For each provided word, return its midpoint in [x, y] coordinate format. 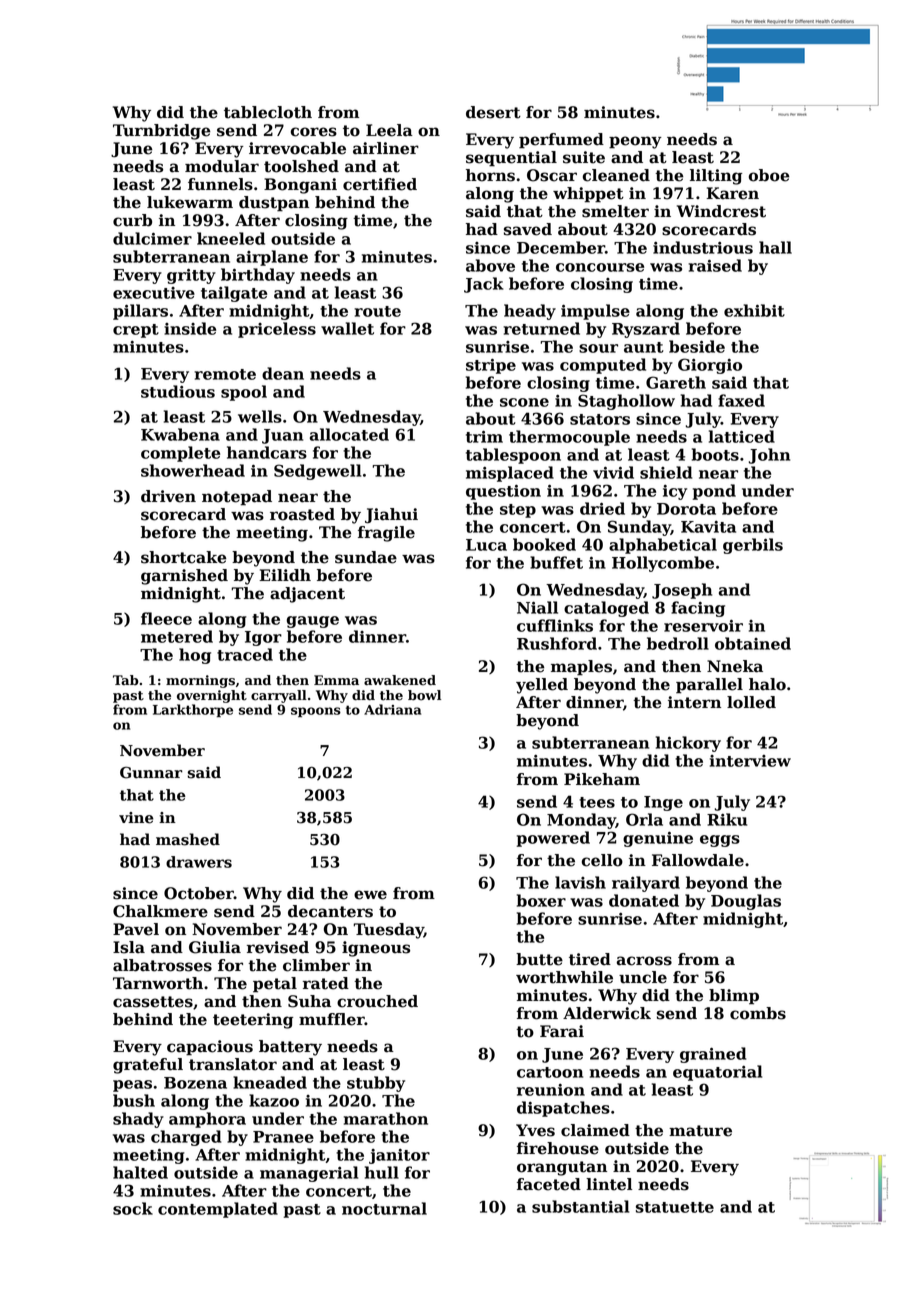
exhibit [754, 310]
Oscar [552, 175]
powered [553, 839]
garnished [184, 577]
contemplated [218, 1210]
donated [644, 900]
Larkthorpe [193, 710]
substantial [580, 1206]
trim [484, 436]
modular [222, 166]
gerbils [753, 546]
